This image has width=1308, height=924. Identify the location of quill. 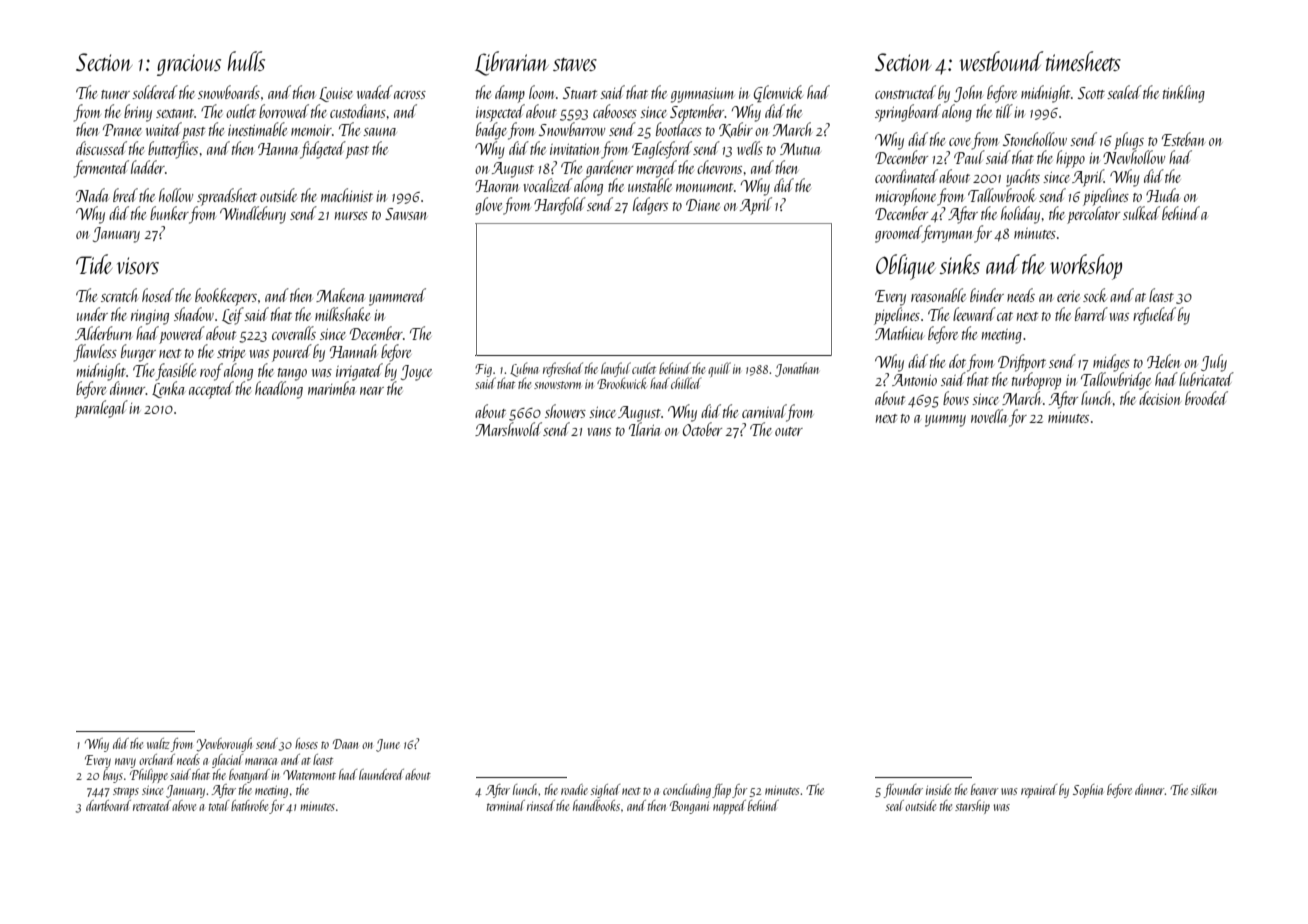
(719, 369).
